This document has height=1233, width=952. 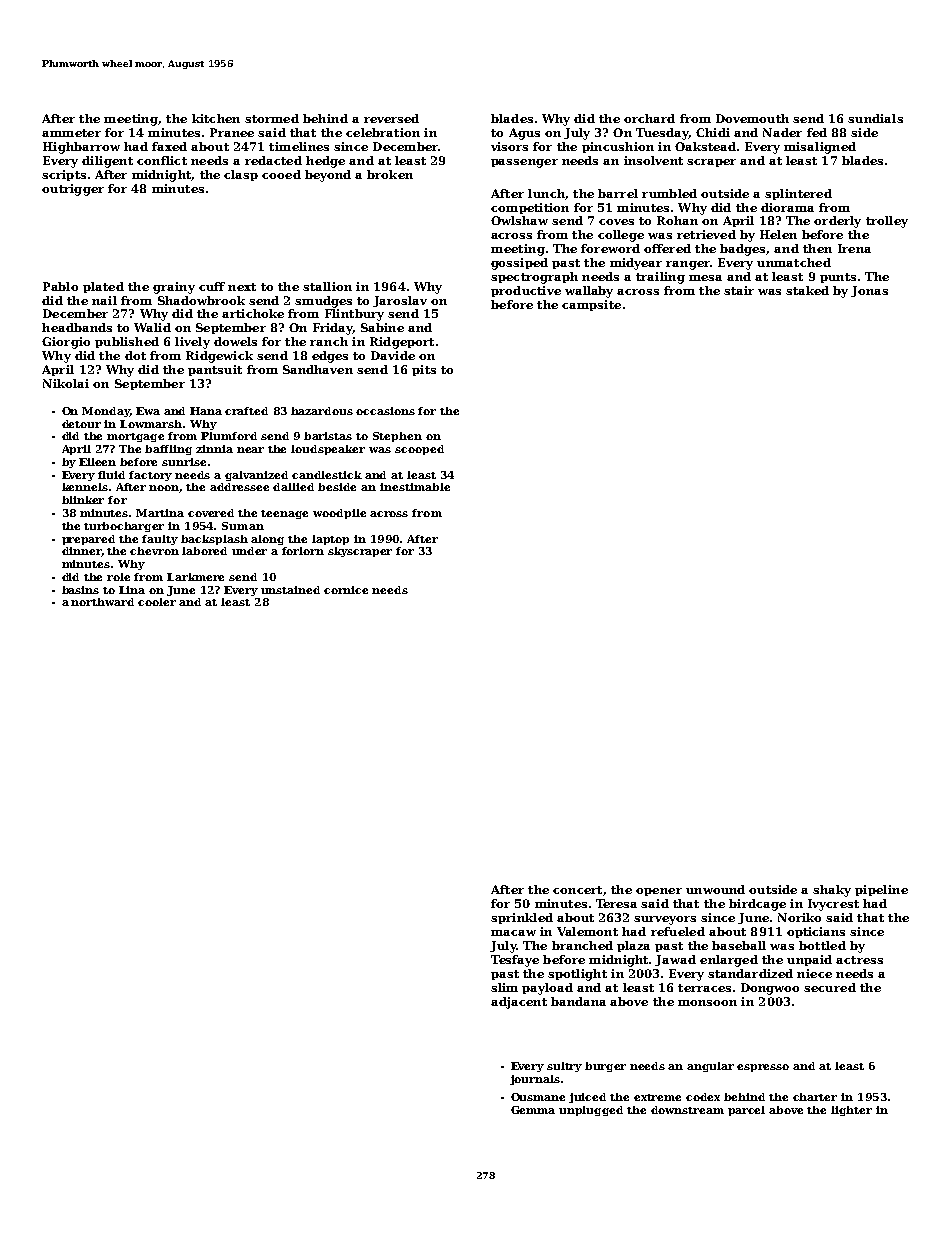 What do you see at coordinates (157, 602) in the document?
I see `cooler` at bounding box center [157, 602].
